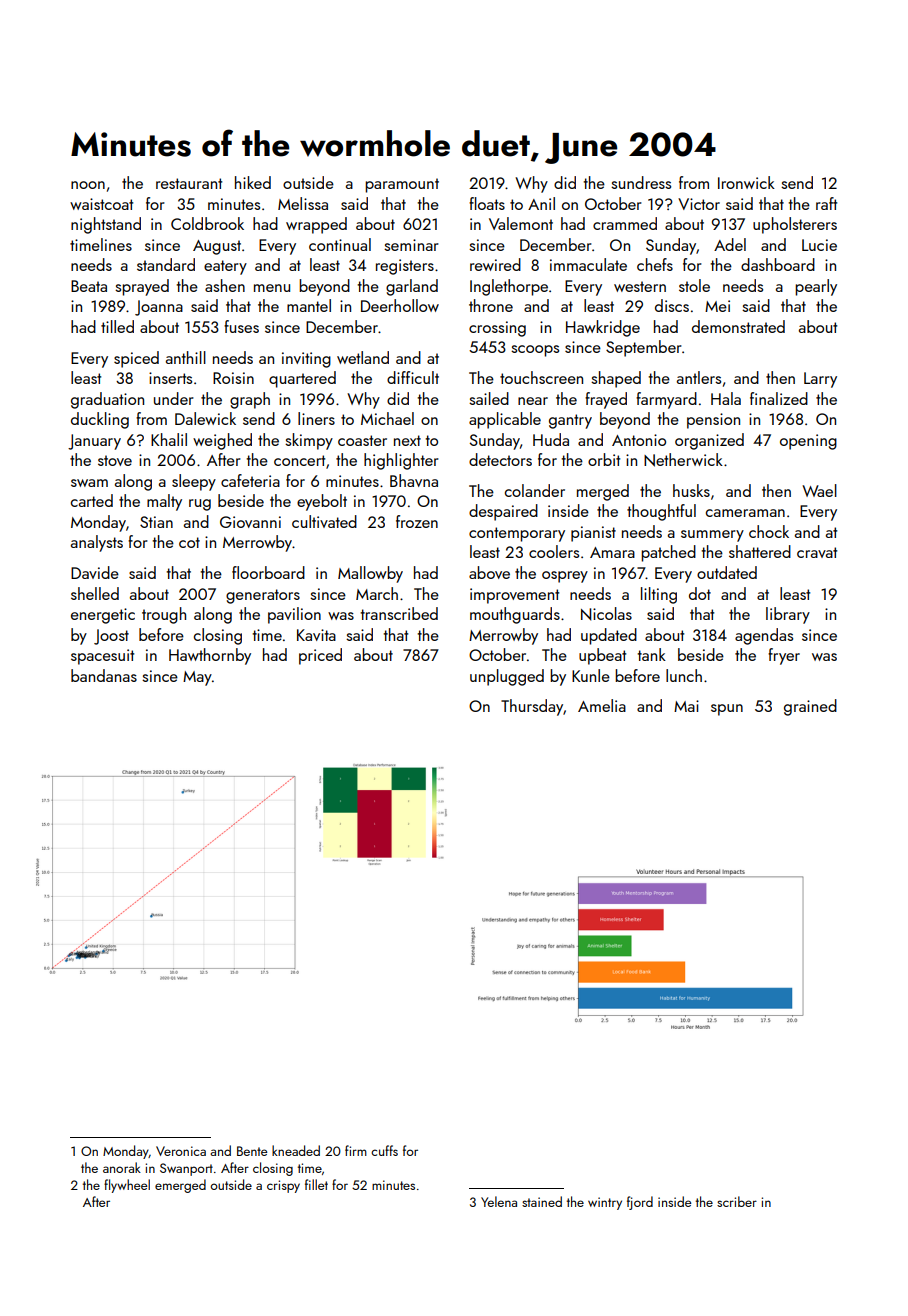  What do you see at coordinates (517, 534) in the document?
I see `contemporary` at bounding box center [517, 534].
